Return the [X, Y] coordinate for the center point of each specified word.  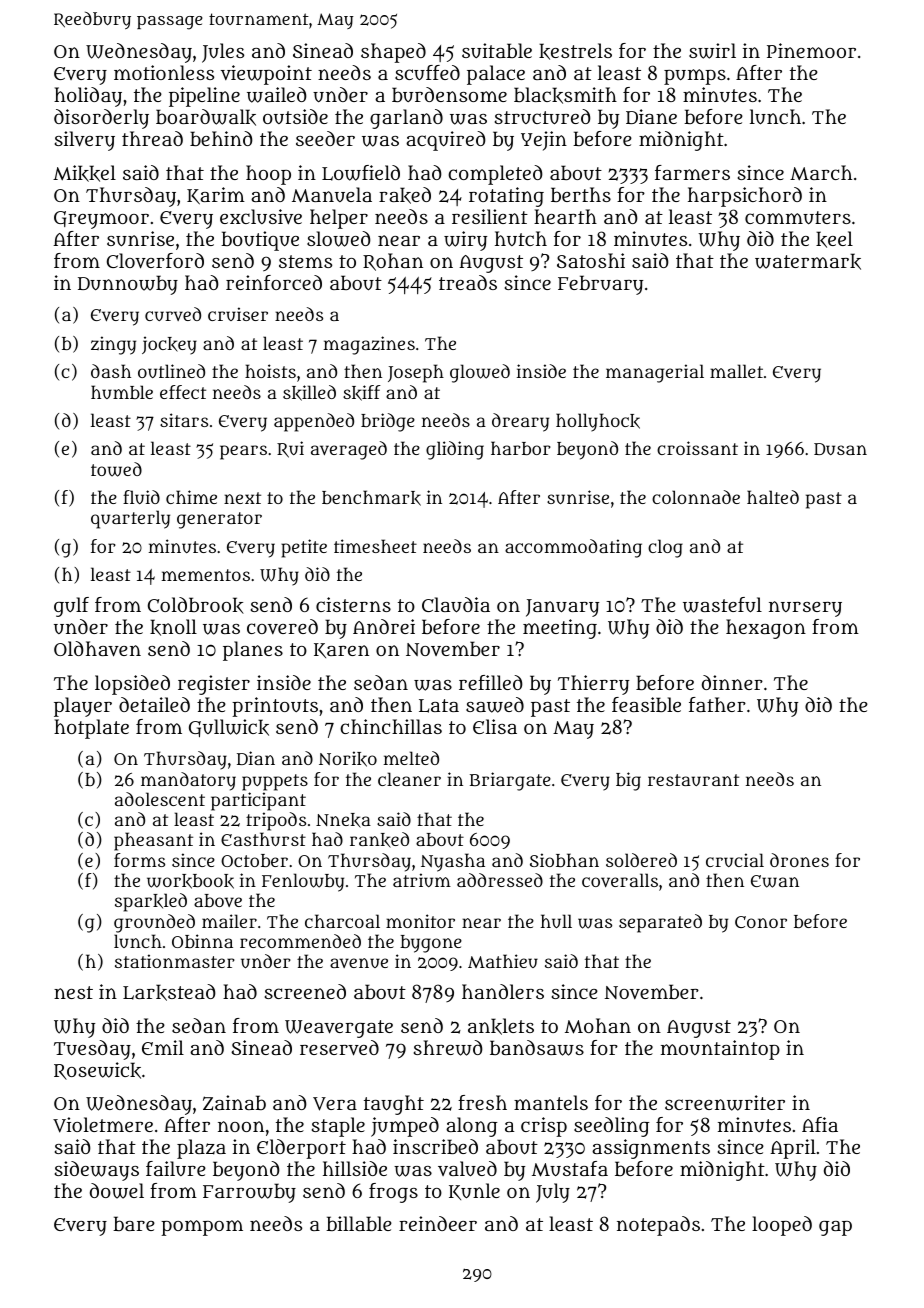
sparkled [151, 902]
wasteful [722, 605]
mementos [206, 575]
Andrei [384, 626]
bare [134, 1223]
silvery [85, 141]
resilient [490, 216]
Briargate [510, 781]
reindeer [438, 1223]
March [821, 173]
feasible [646, 704]
